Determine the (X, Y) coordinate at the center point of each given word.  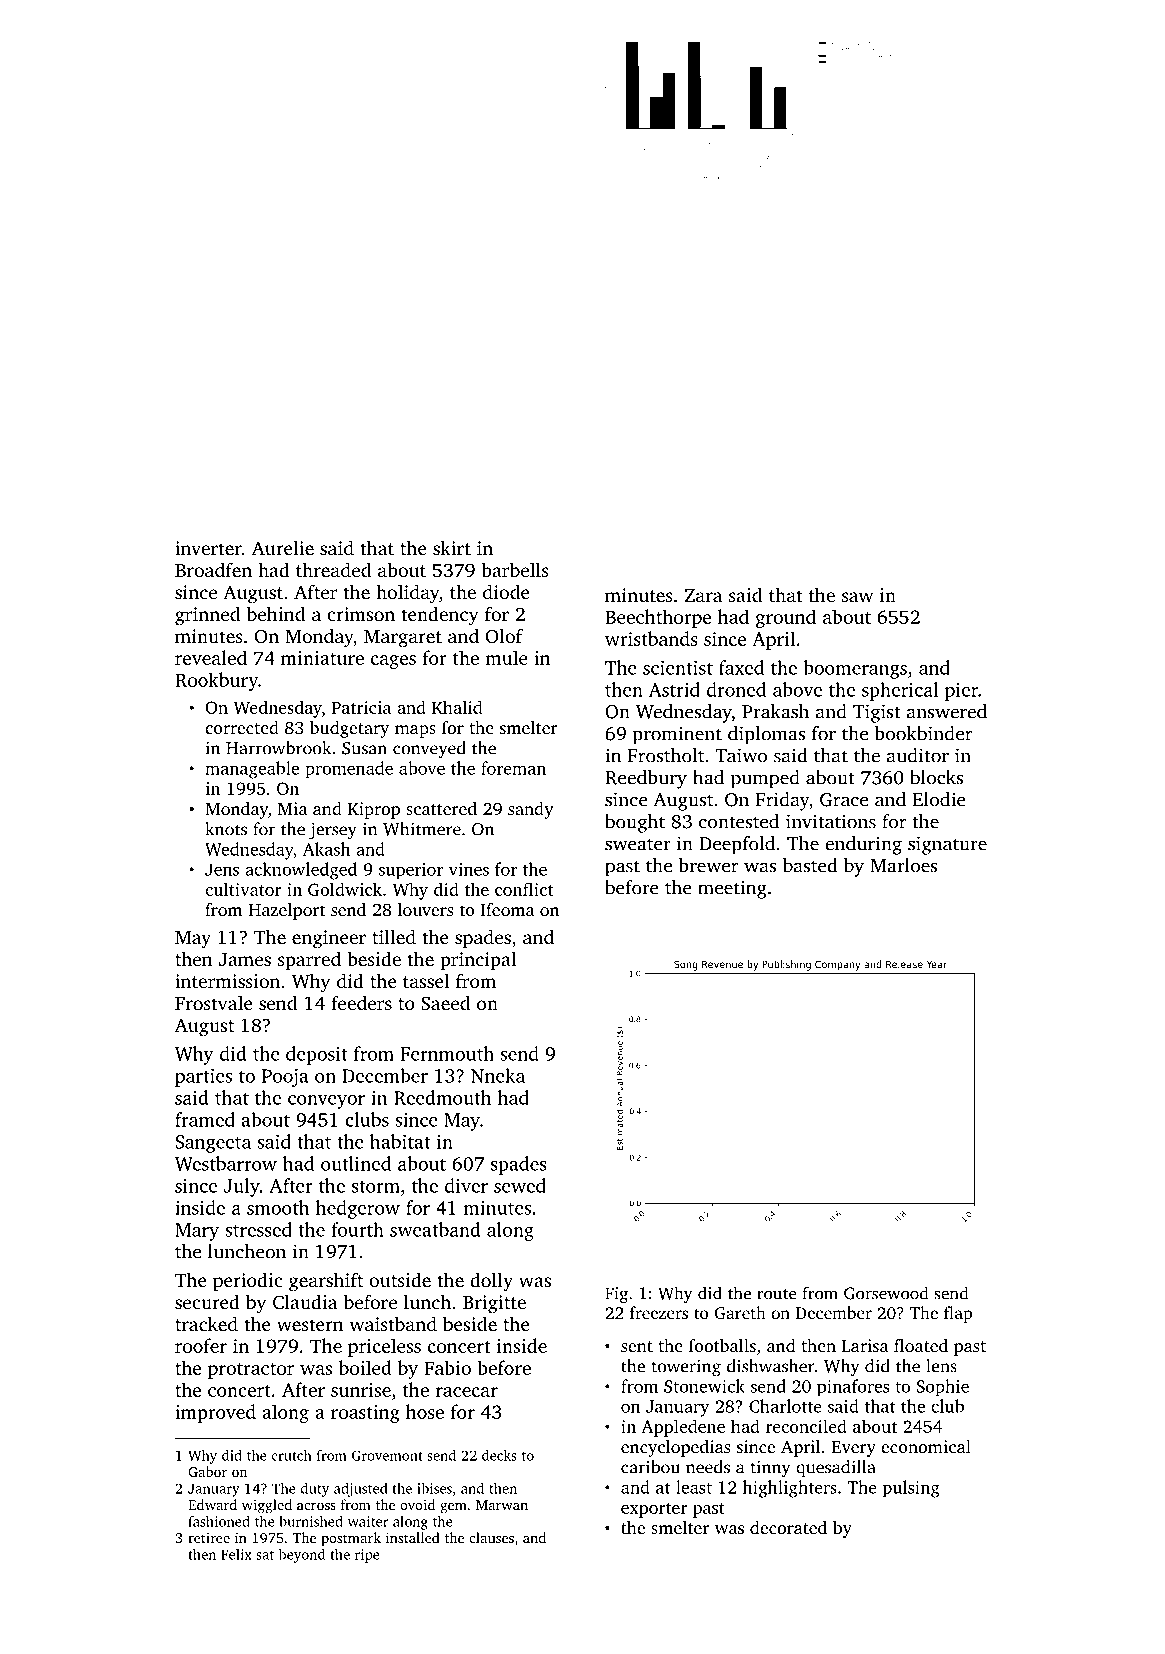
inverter (208, 548)
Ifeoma (507, 909)
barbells (515, 569)
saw (857, 597)
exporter (654, 1510)
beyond (302, 1556)
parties (203, 1078)
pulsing (911, 1489)
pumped (765, 779)
